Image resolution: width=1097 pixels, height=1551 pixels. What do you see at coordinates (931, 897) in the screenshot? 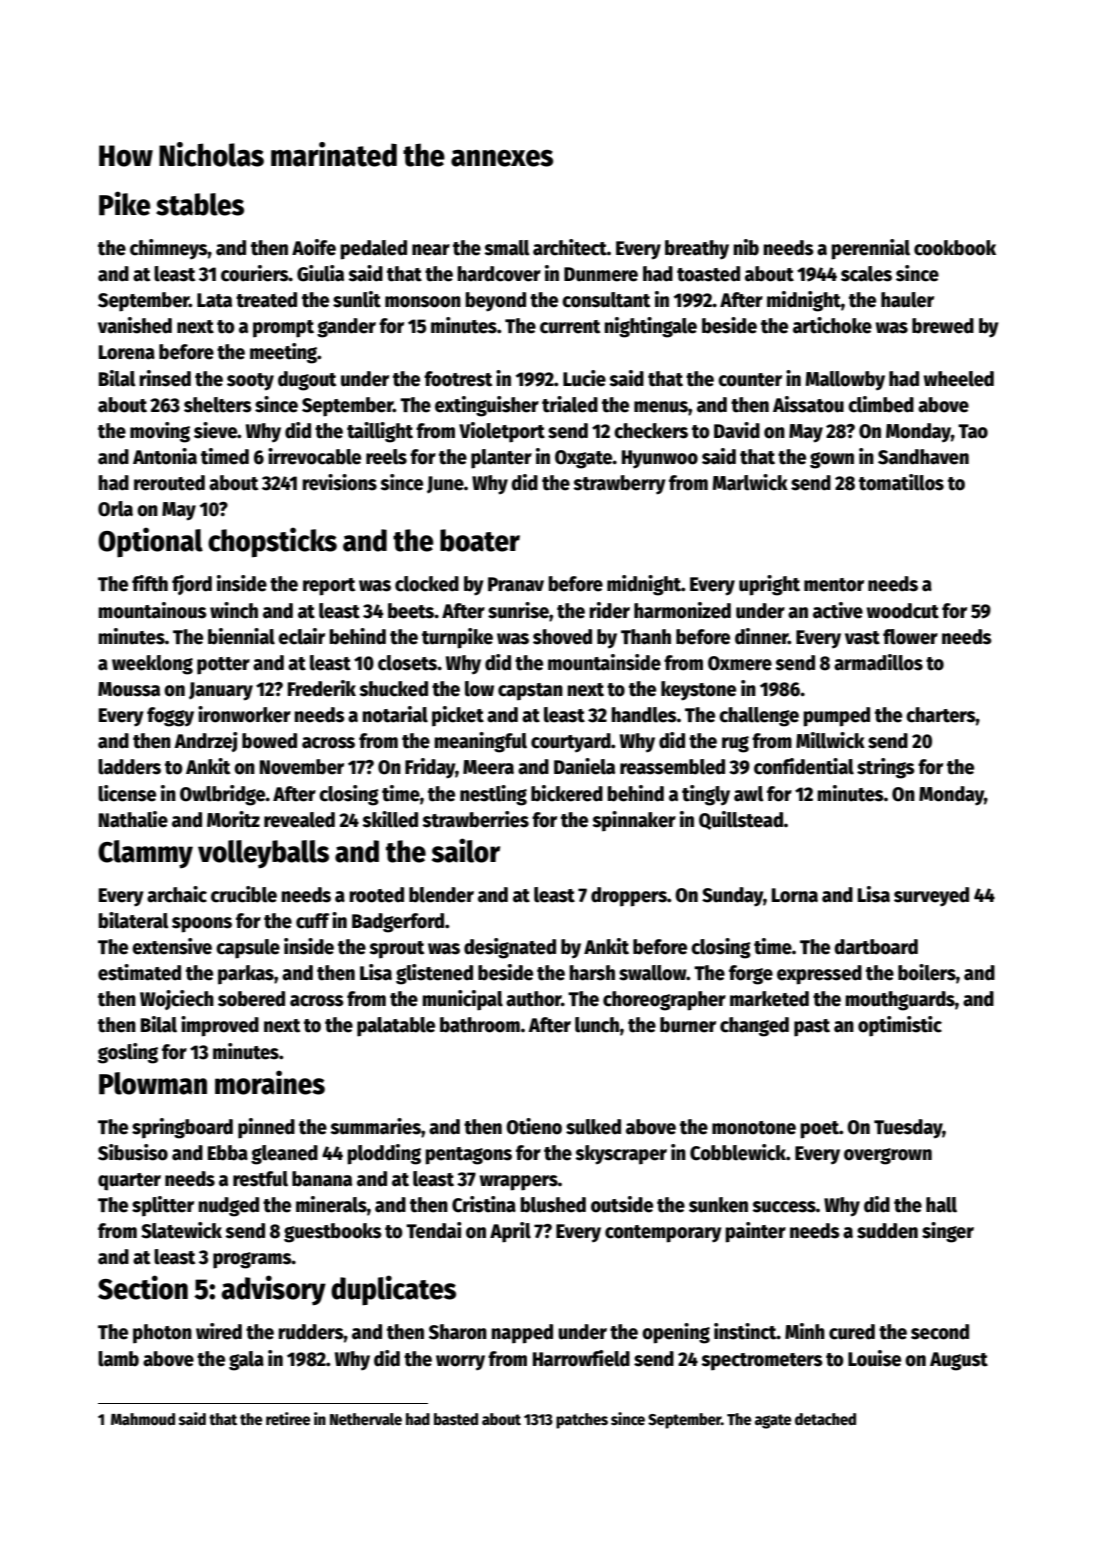
I see `surveyed` at bounding box center [931, 897].
